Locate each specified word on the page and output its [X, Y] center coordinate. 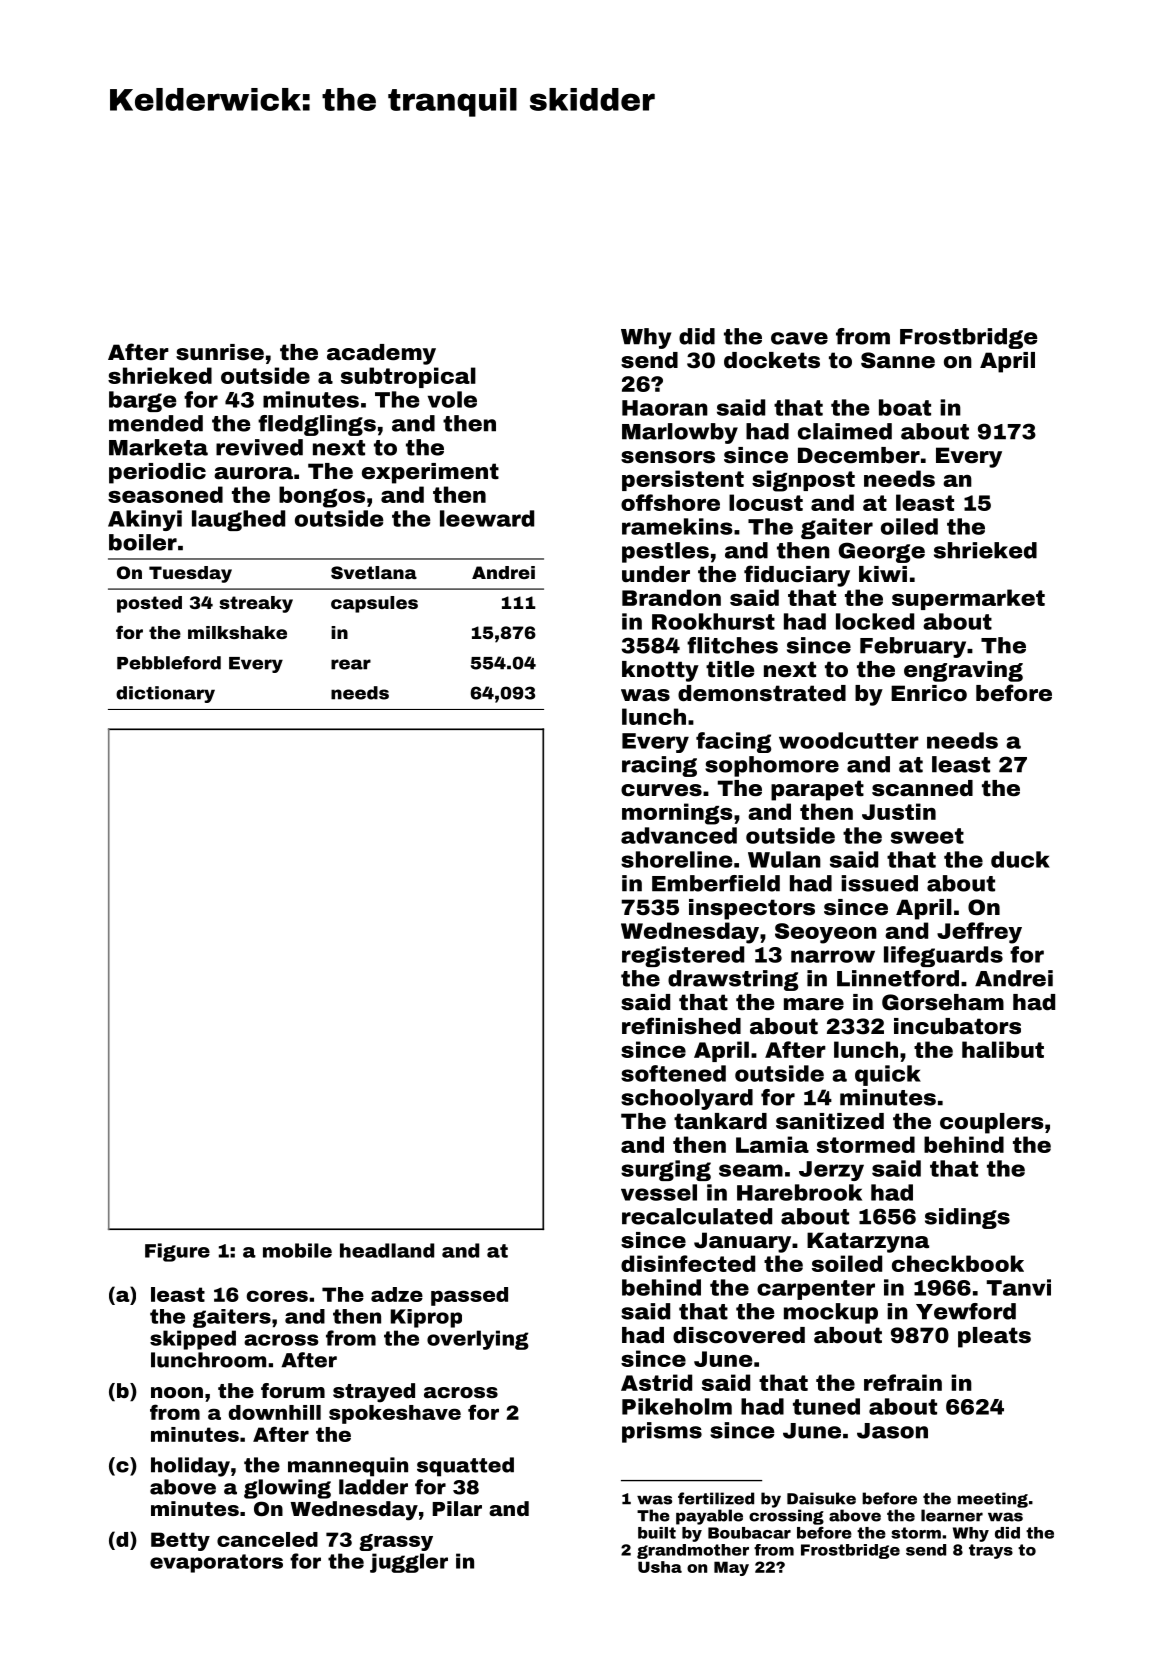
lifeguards [943, 956]
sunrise [220, 352]
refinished [681, 1026]
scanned [922, 788]
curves [661, 790]
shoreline [676, 859]
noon [177, 1392]
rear [351, 664]
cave [799, 338]
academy [381, 354]
